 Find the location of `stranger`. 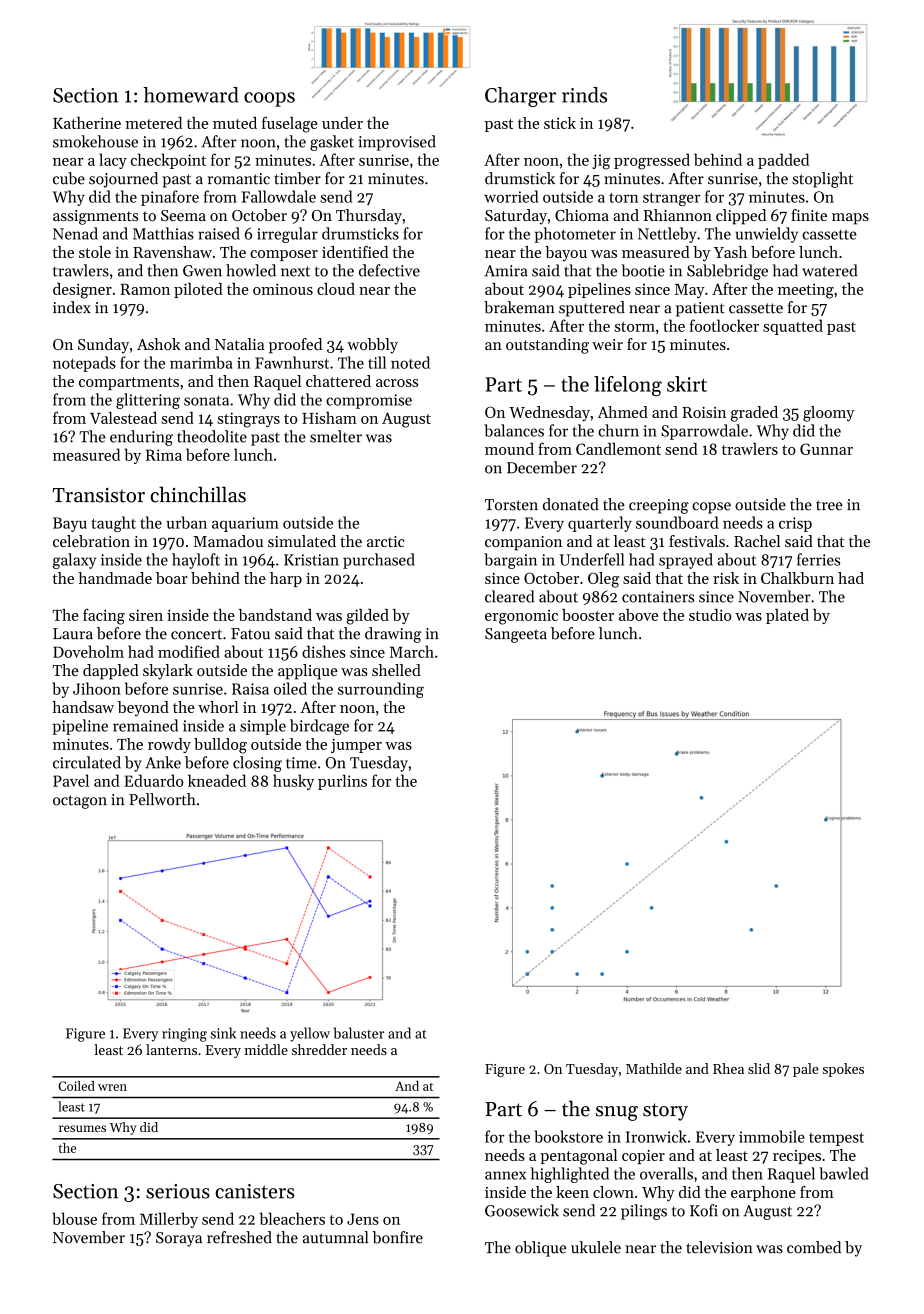

stranger is located at coordinates (671, 199).
